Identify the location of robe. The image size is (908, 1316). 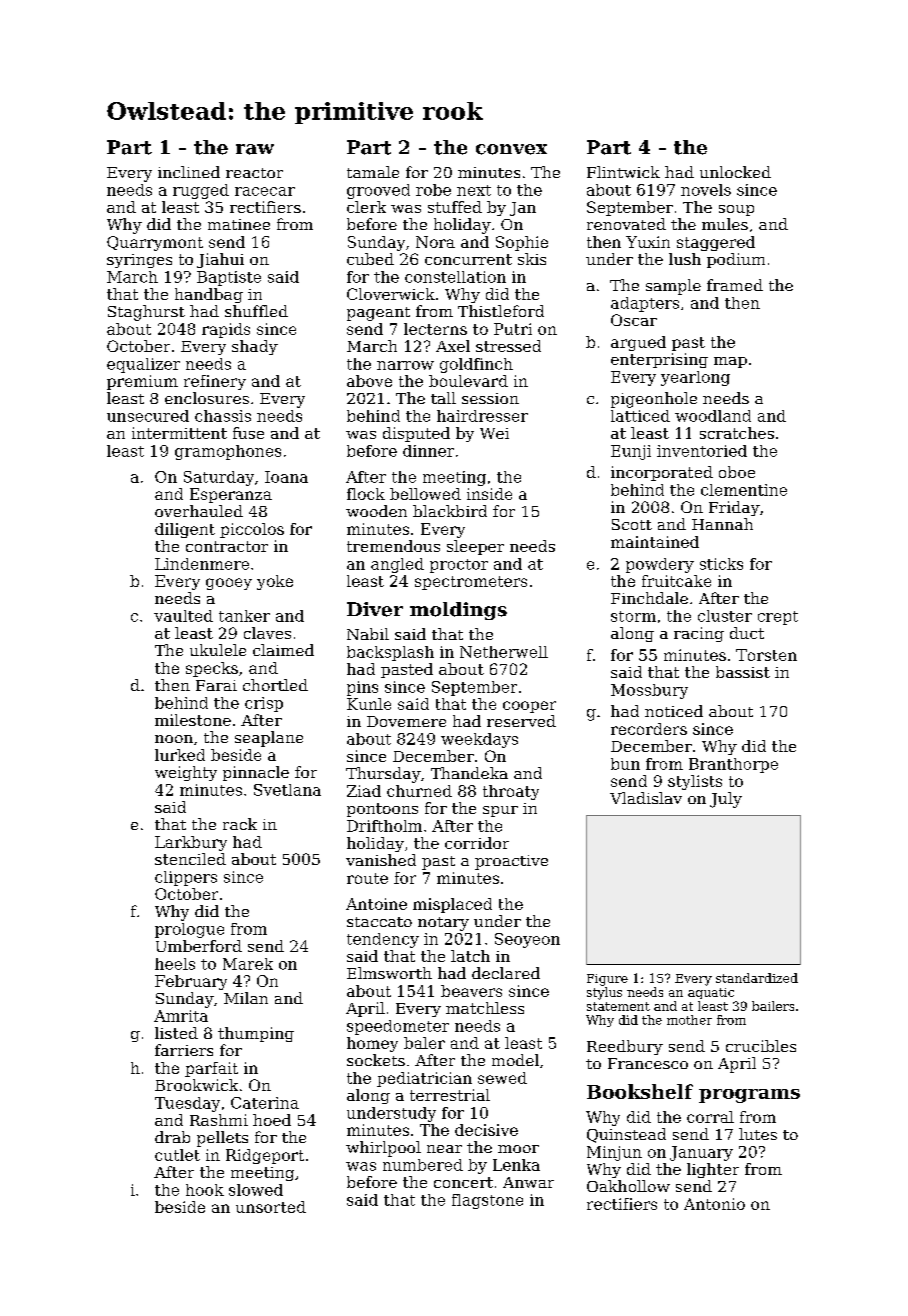
(433, 190).
